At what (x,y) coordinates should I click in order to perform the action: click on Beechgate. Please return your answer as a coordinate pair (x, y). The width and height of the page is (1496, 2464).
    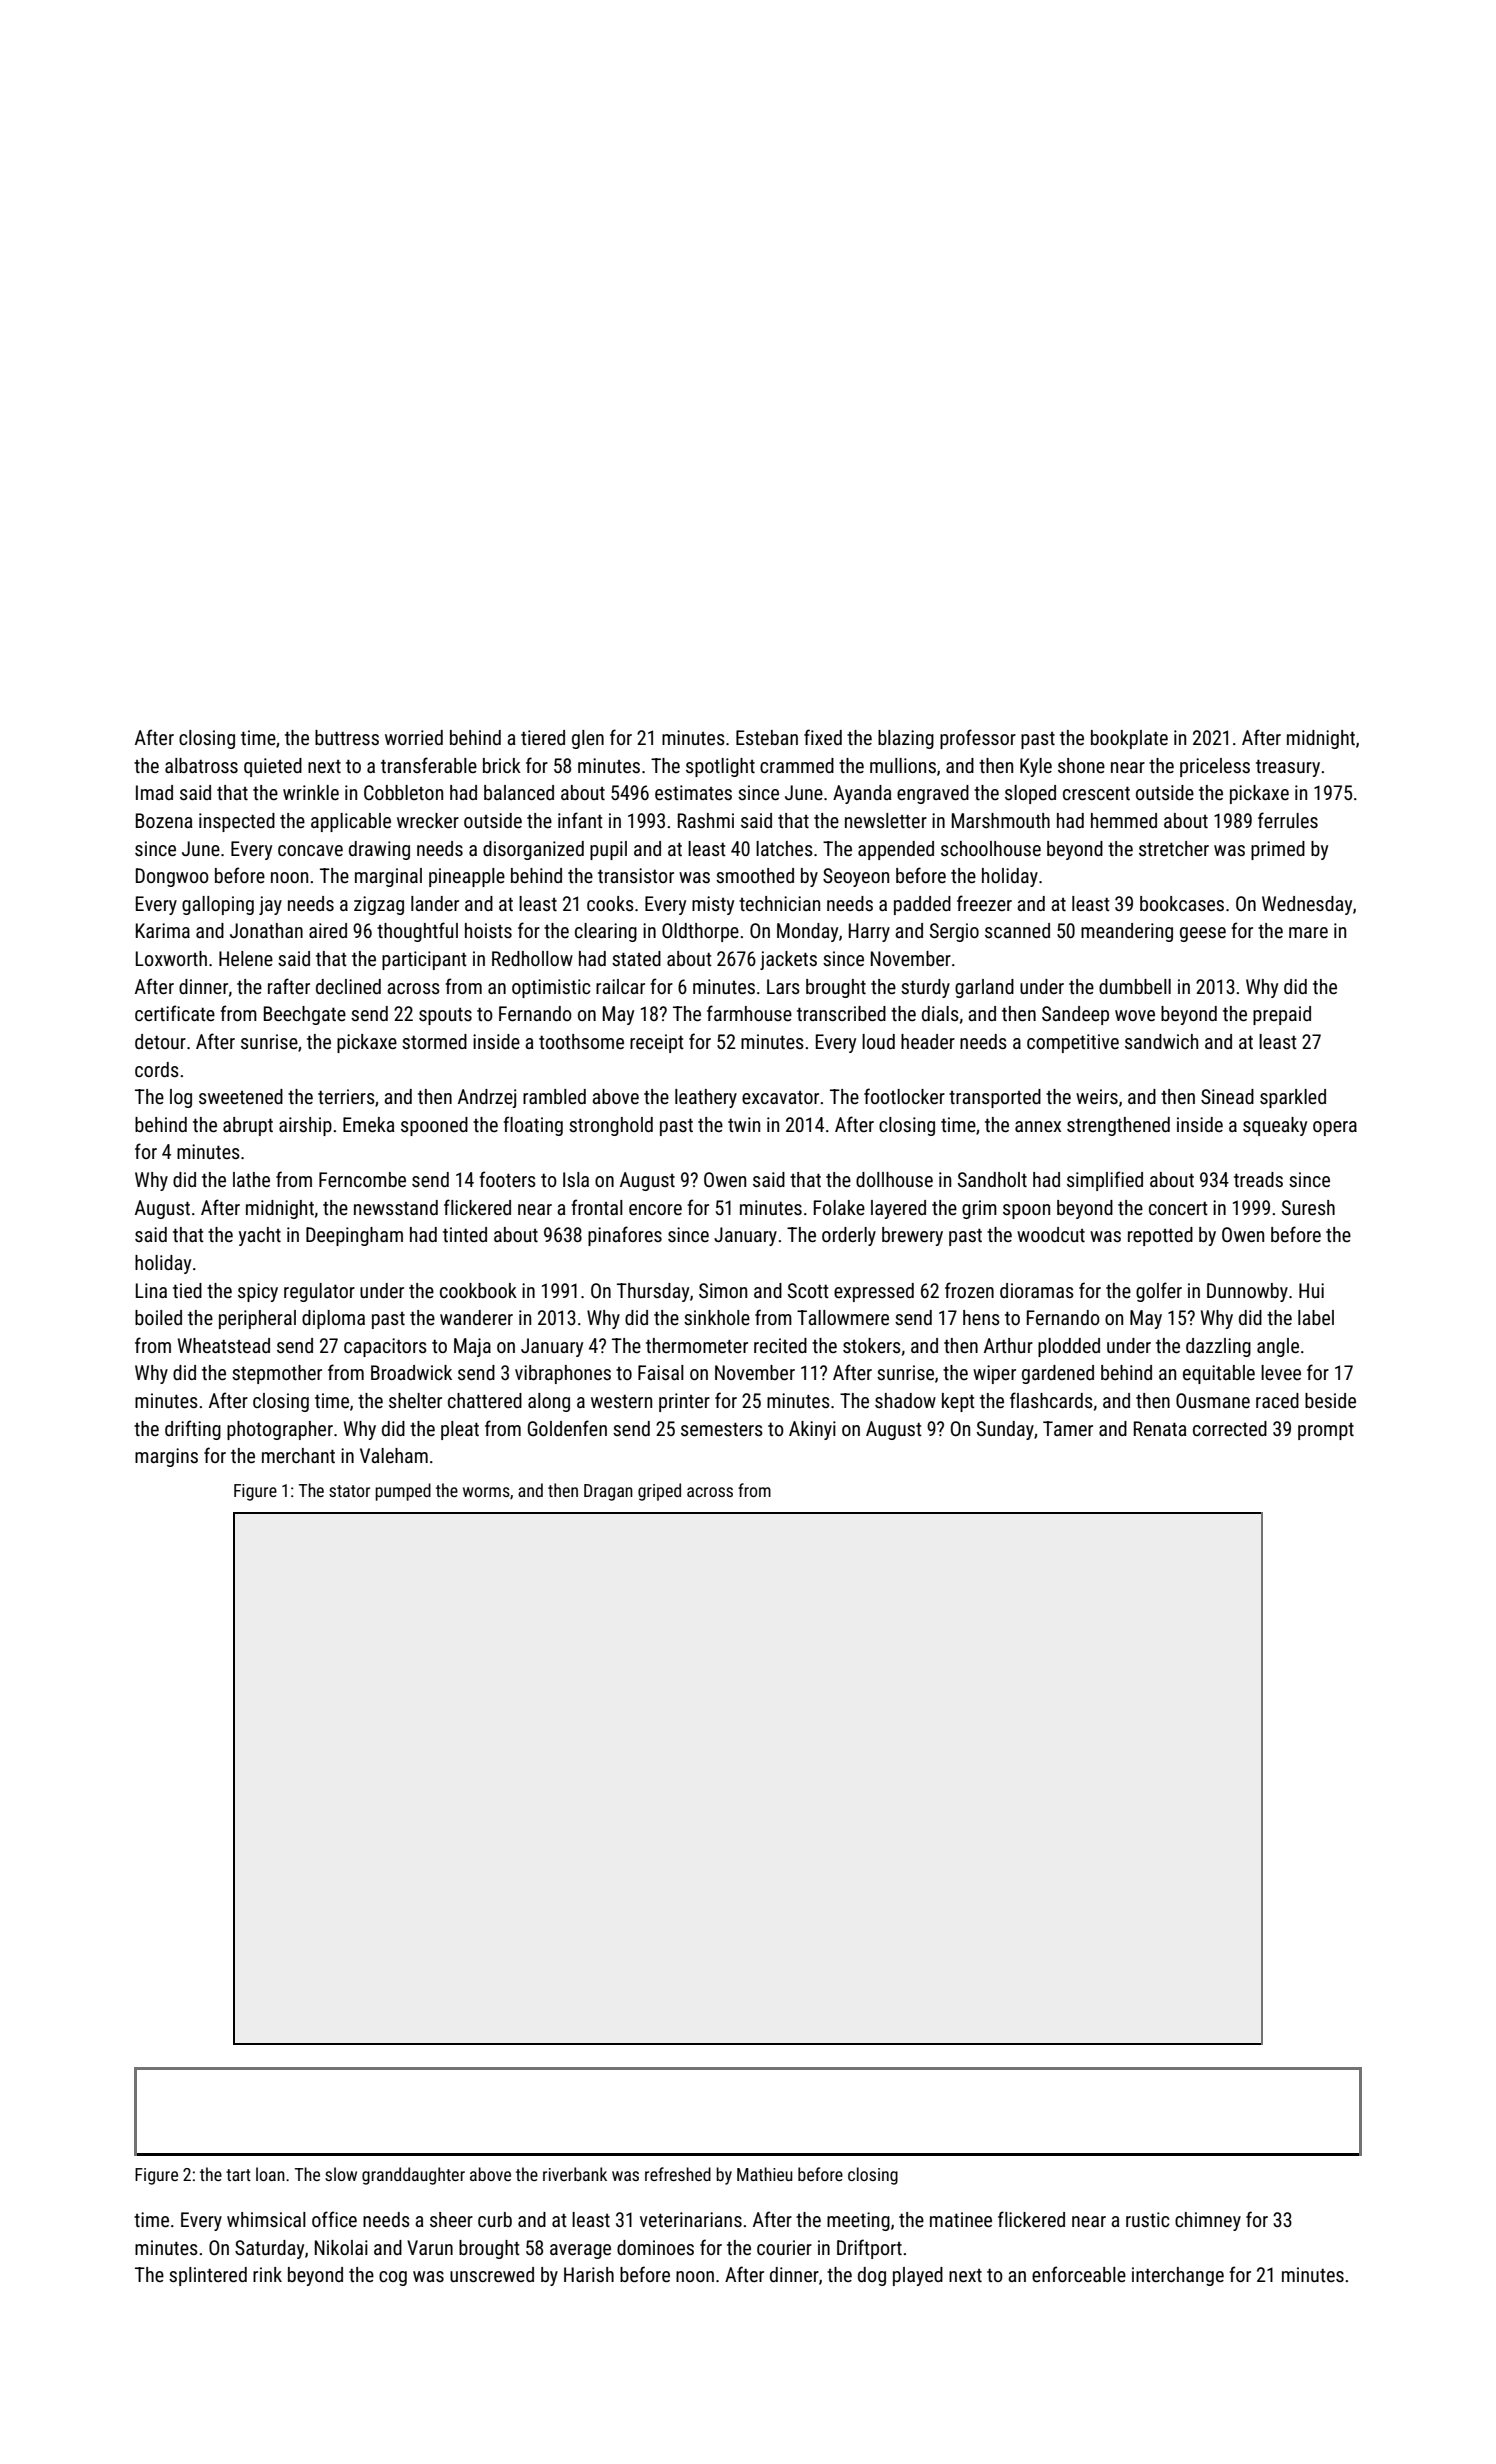
    Looking at the image, I should click on (305, 1015).
